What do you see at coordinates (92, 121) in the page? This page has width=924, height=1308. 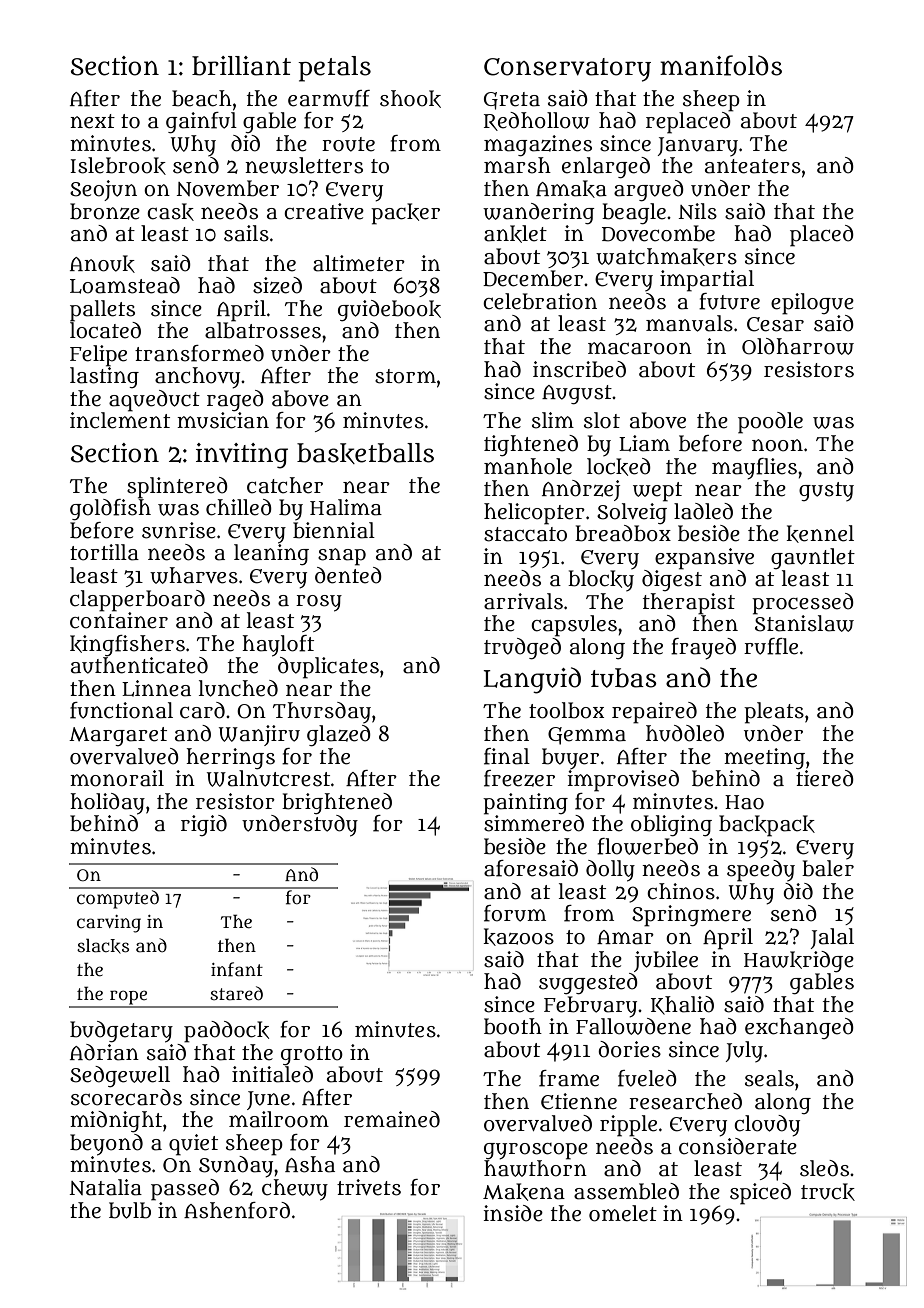 I see `next` at bounding box center [92, 121].
